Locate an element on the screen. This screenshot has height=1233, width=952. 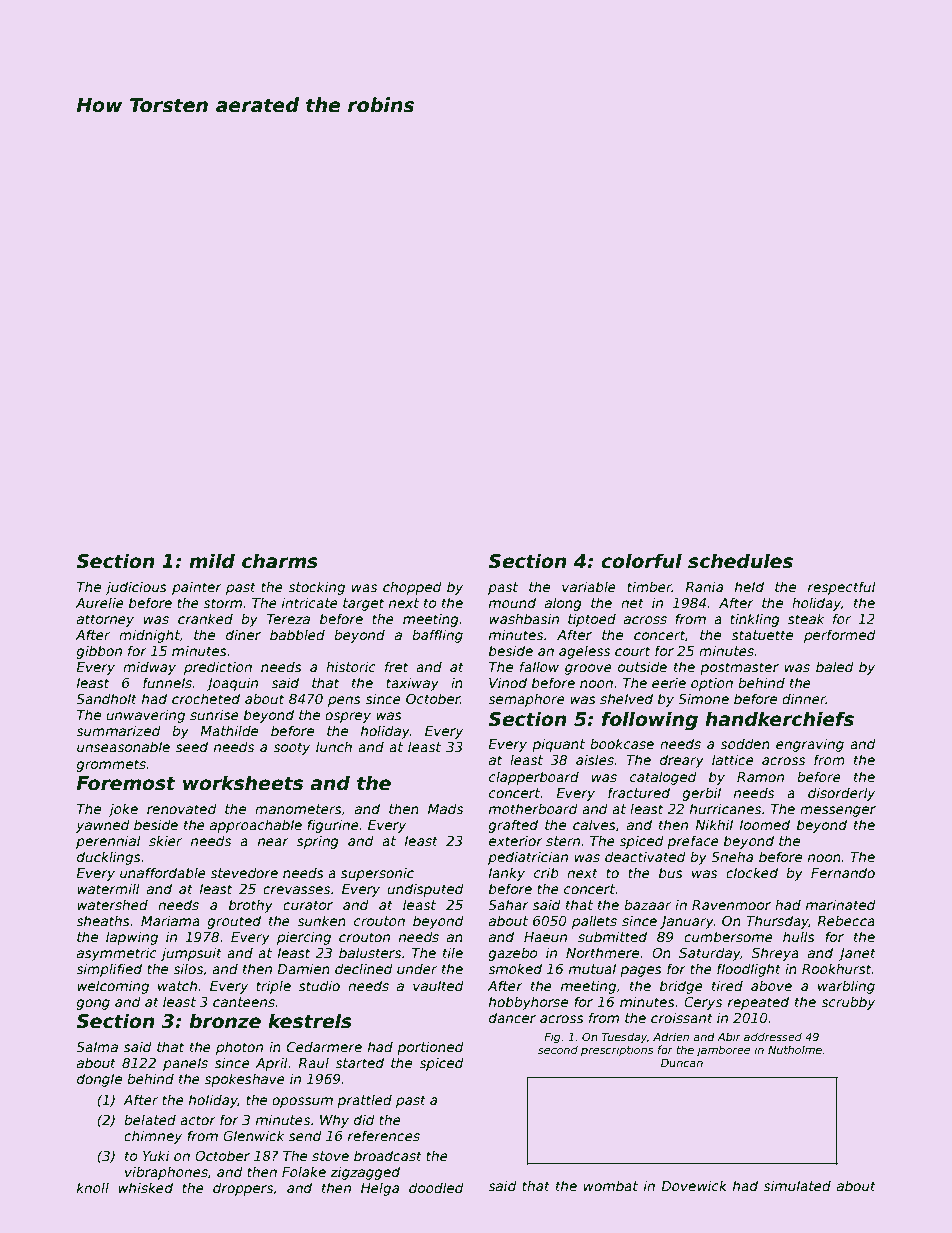
baled is located at coordinates (835, 666).
